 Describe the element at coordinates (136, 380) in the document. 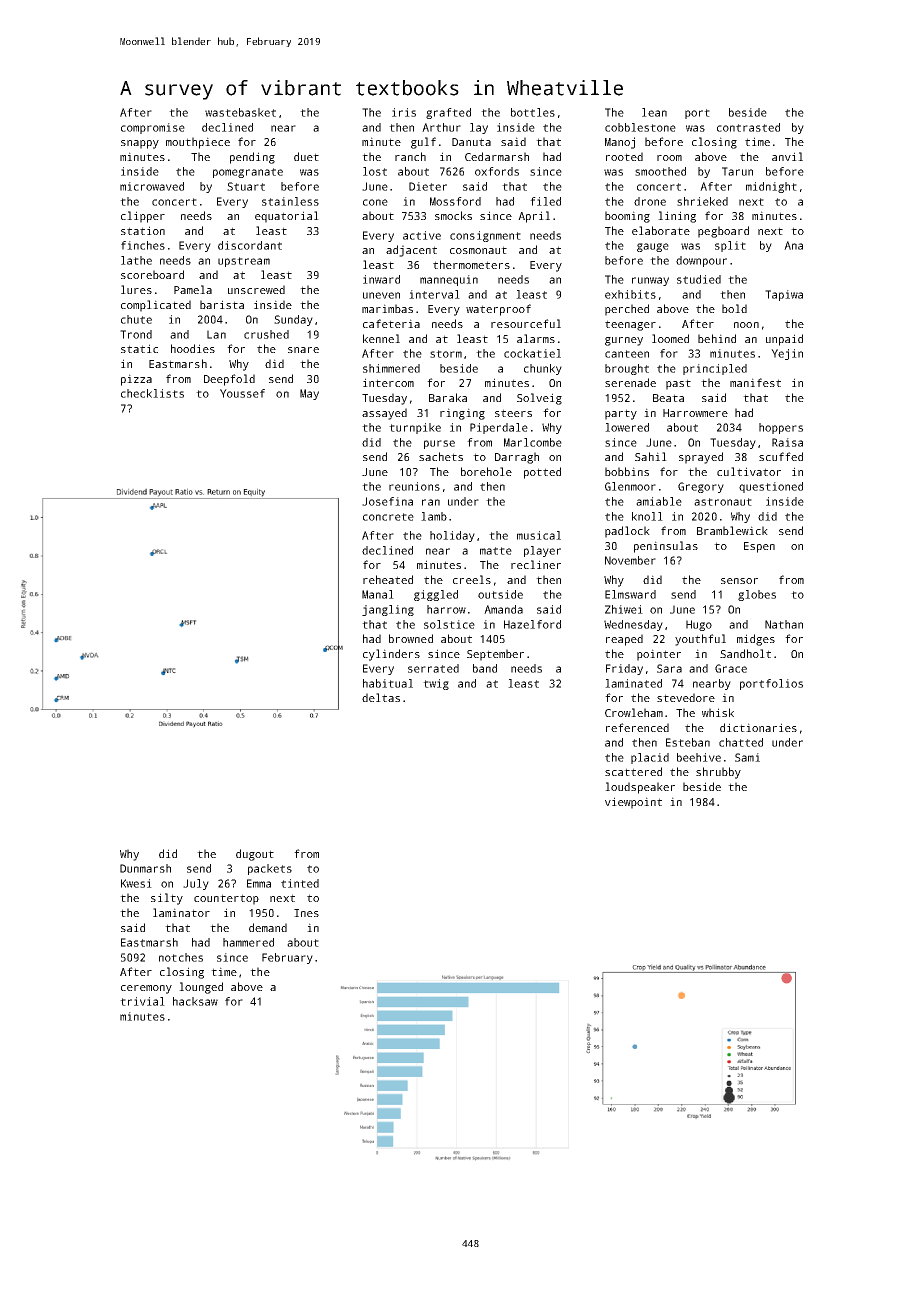

I see `pizza` at that location.
